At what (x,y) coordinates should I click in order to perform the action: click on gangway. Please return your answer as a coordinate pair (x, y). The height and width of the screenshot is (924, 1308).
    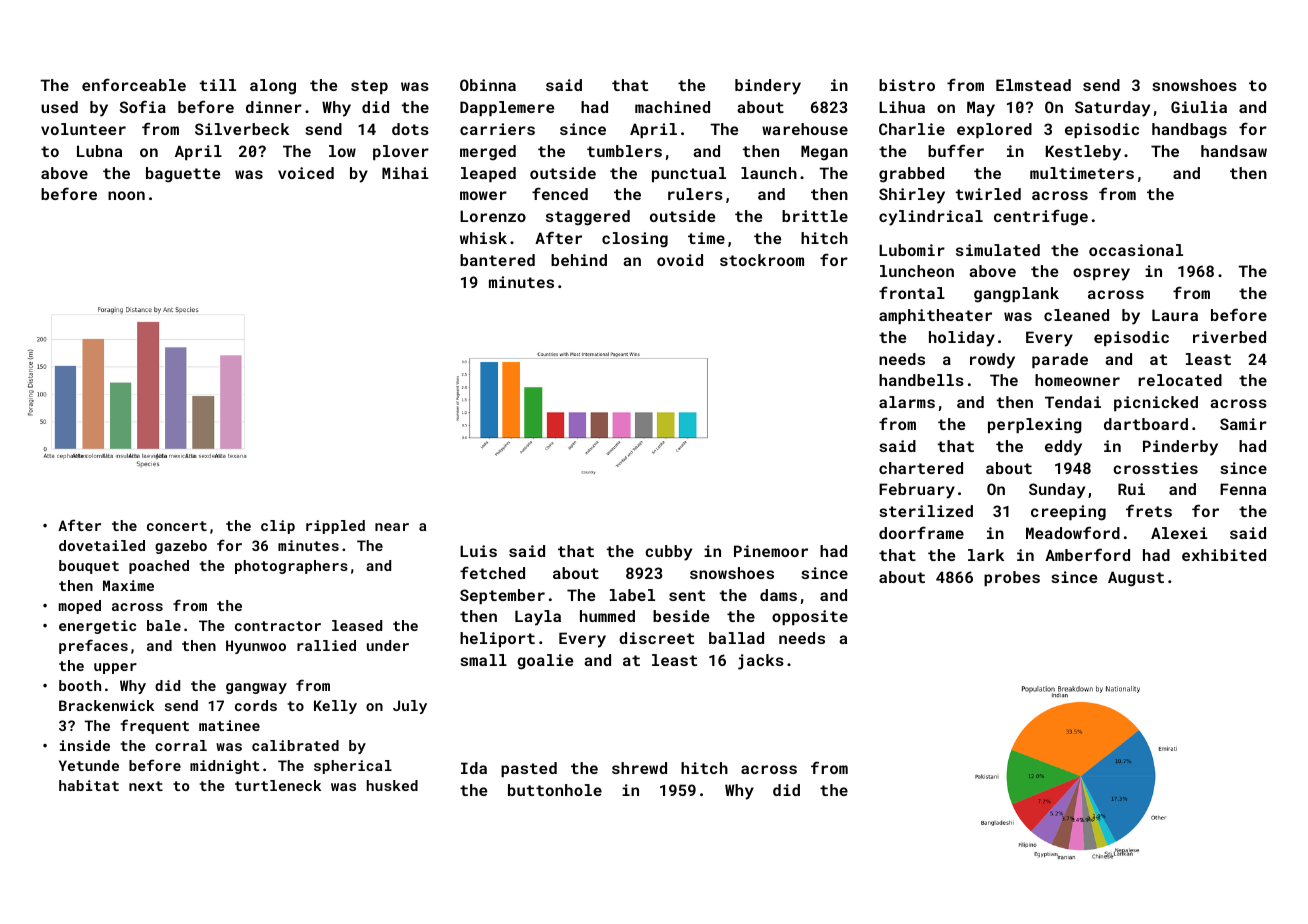
    Looking at the image, I should click on (256, 688).
